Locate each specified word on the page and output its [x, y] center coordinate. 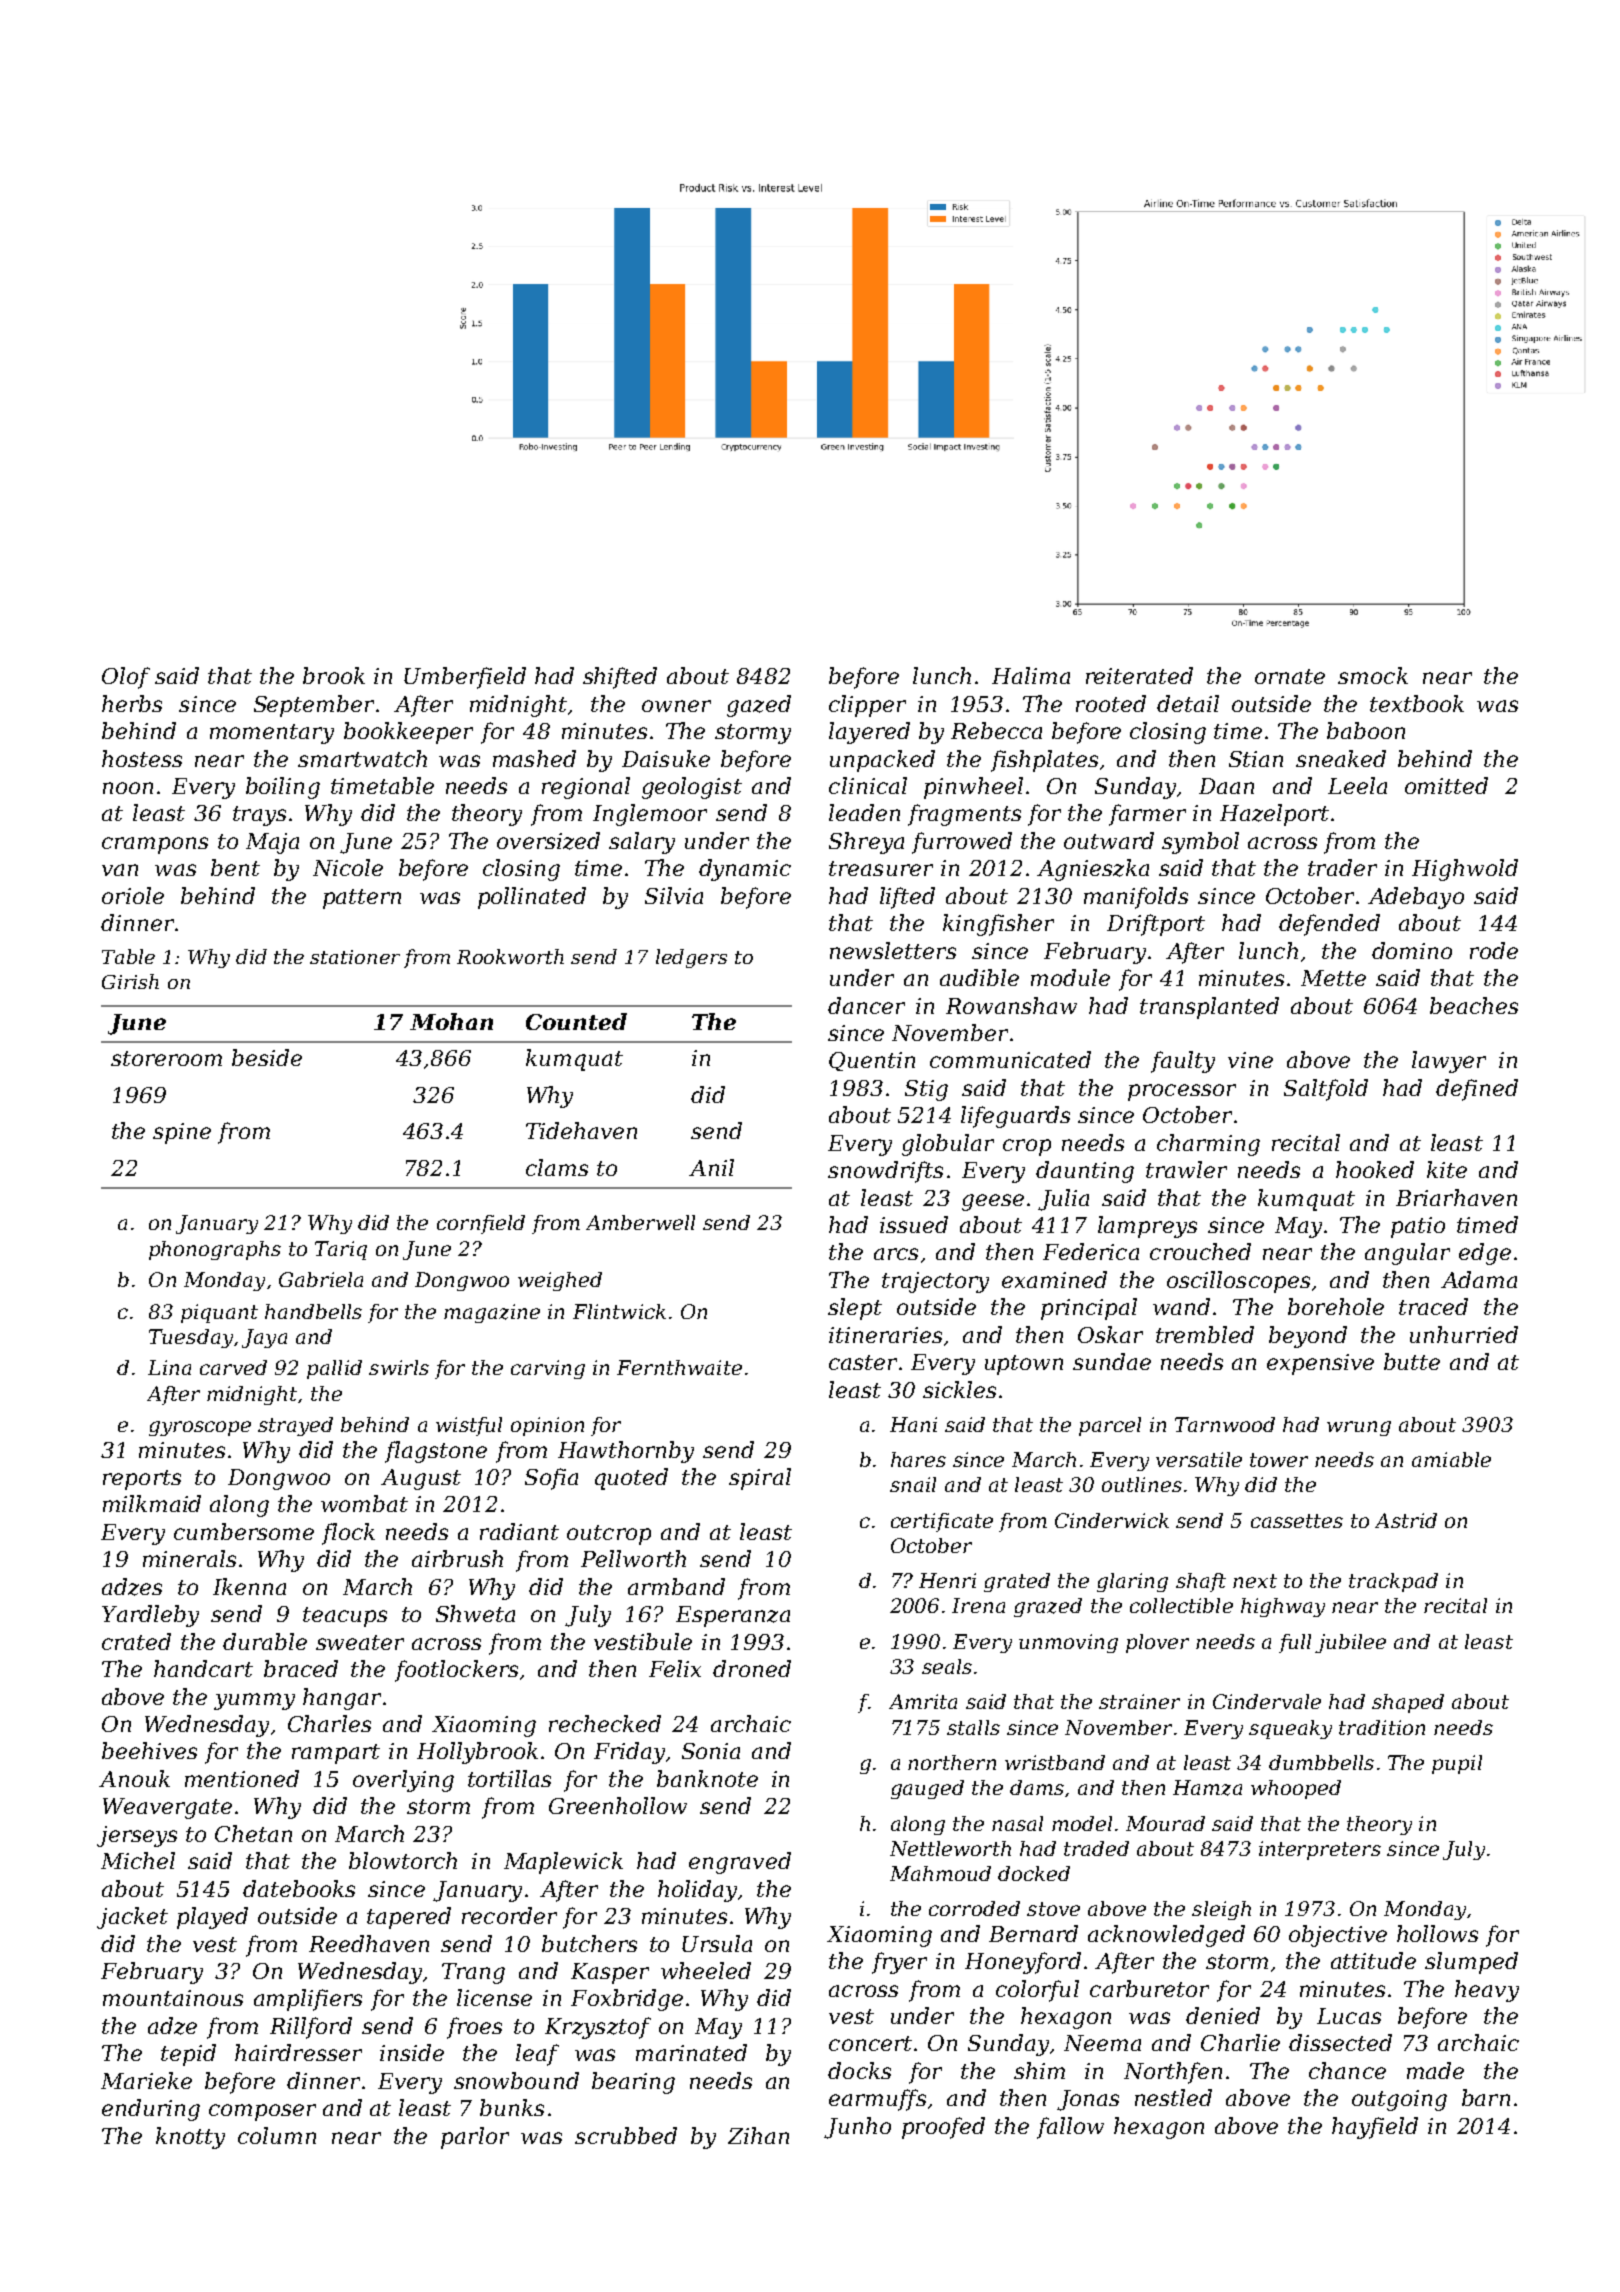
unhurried [1464, 1334]
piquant [219, 1313]
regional [586, 788]
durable [265, 1641]
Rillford [311, 2028]
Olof [126, 678]
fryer [899, 1963]
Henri [947, 1580]
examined [1054, 1279]
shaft [1201, 1582]
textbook [1417, 703]
